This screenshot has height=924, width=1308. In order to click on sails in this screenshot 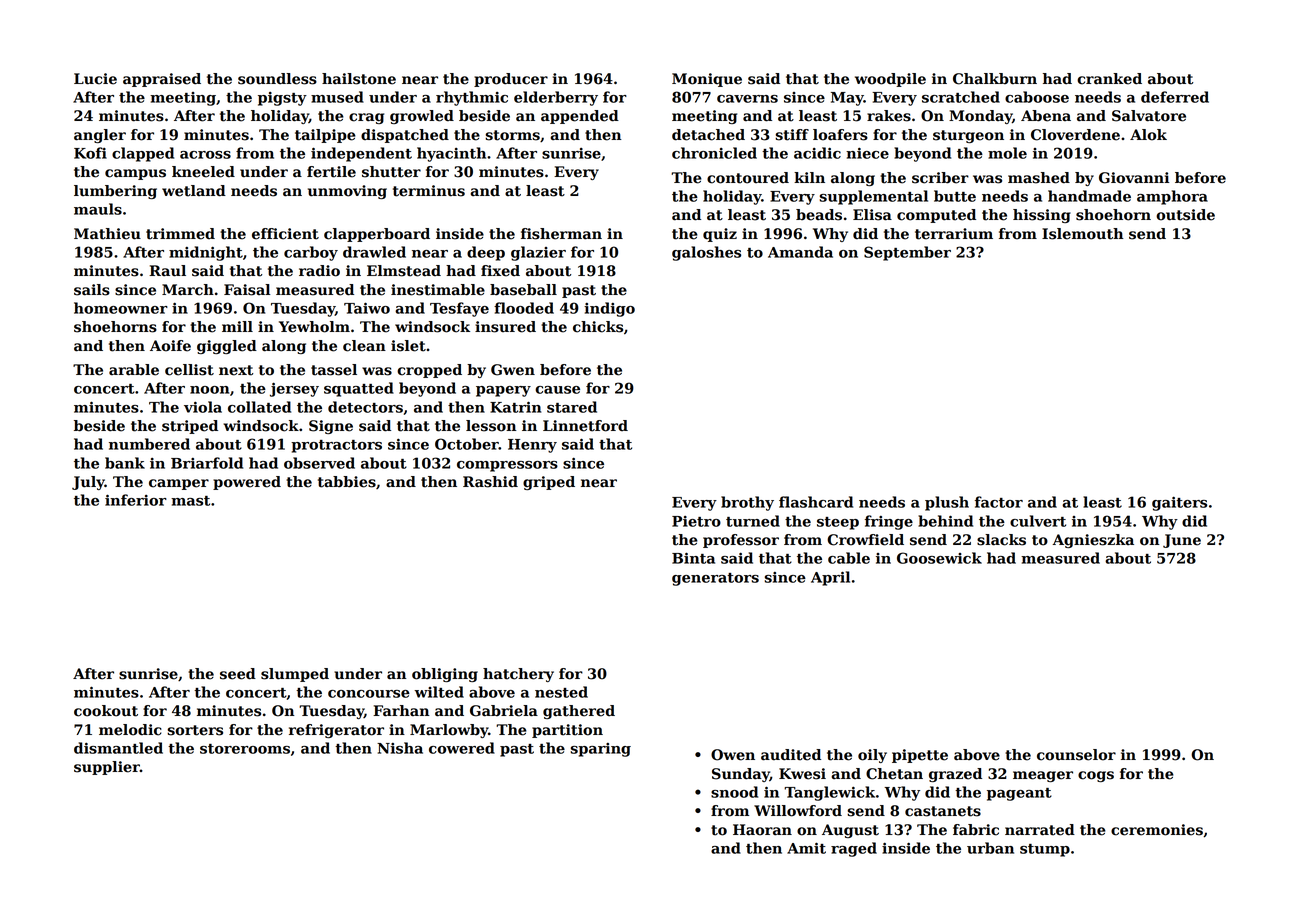, I will do `click(92, 290)`.
